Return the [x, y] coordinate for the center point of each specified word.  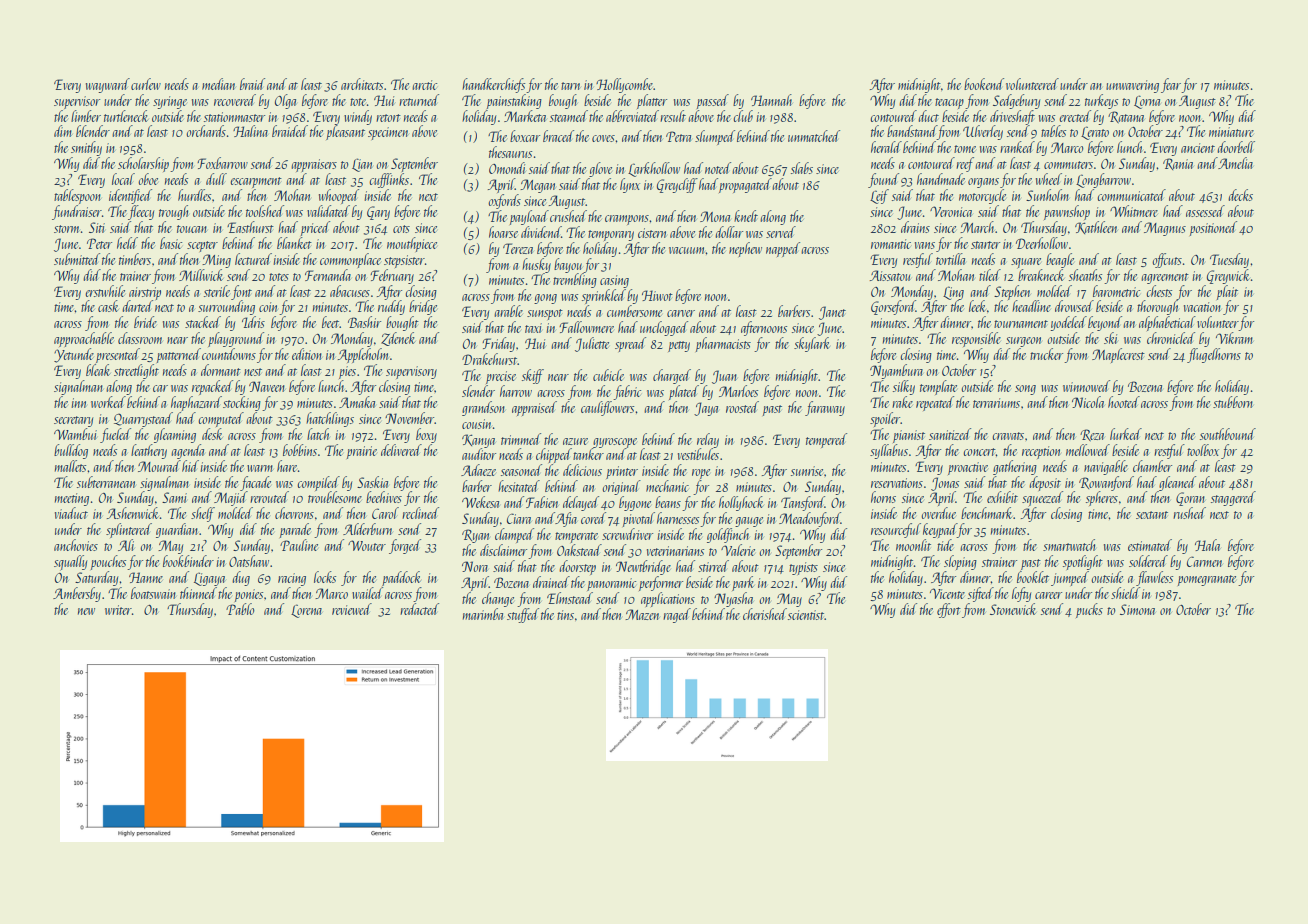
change [498, 599]
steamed [569, 116]
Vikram [1234, 338]
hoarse [503, 232]
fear [1171, 85]
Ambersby [77, 594]
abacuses [350, 291]
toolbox [1203, 450]
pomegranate [1207, 580]
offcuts [1167, 260]
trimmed [521, 439]
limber [86, 116]
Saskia [372, 482]
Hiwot [657, 295]
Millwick [201, 275]
